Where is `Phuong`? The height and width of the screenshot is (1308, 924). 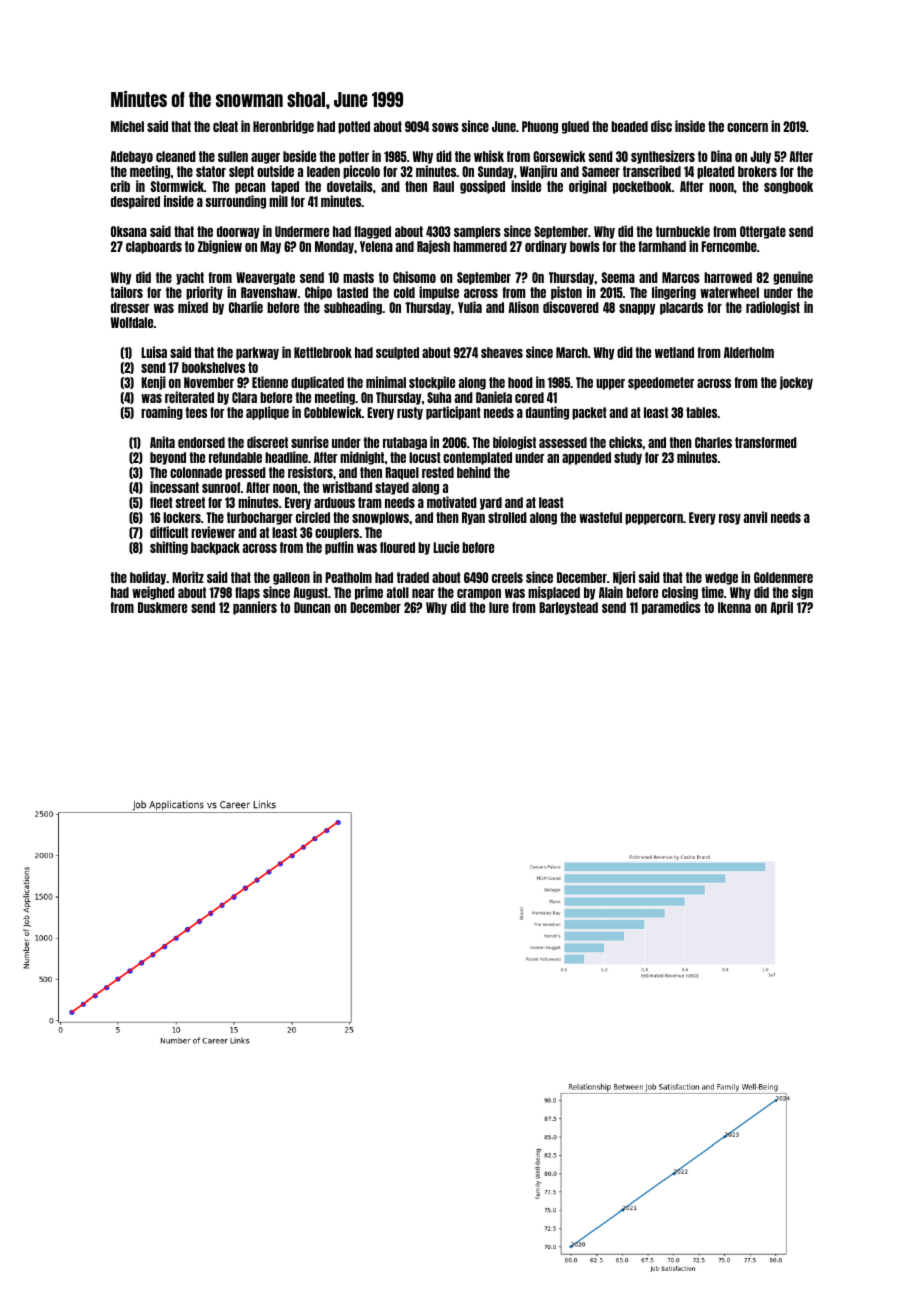 Phuong is located at coordinates (540, 127).
